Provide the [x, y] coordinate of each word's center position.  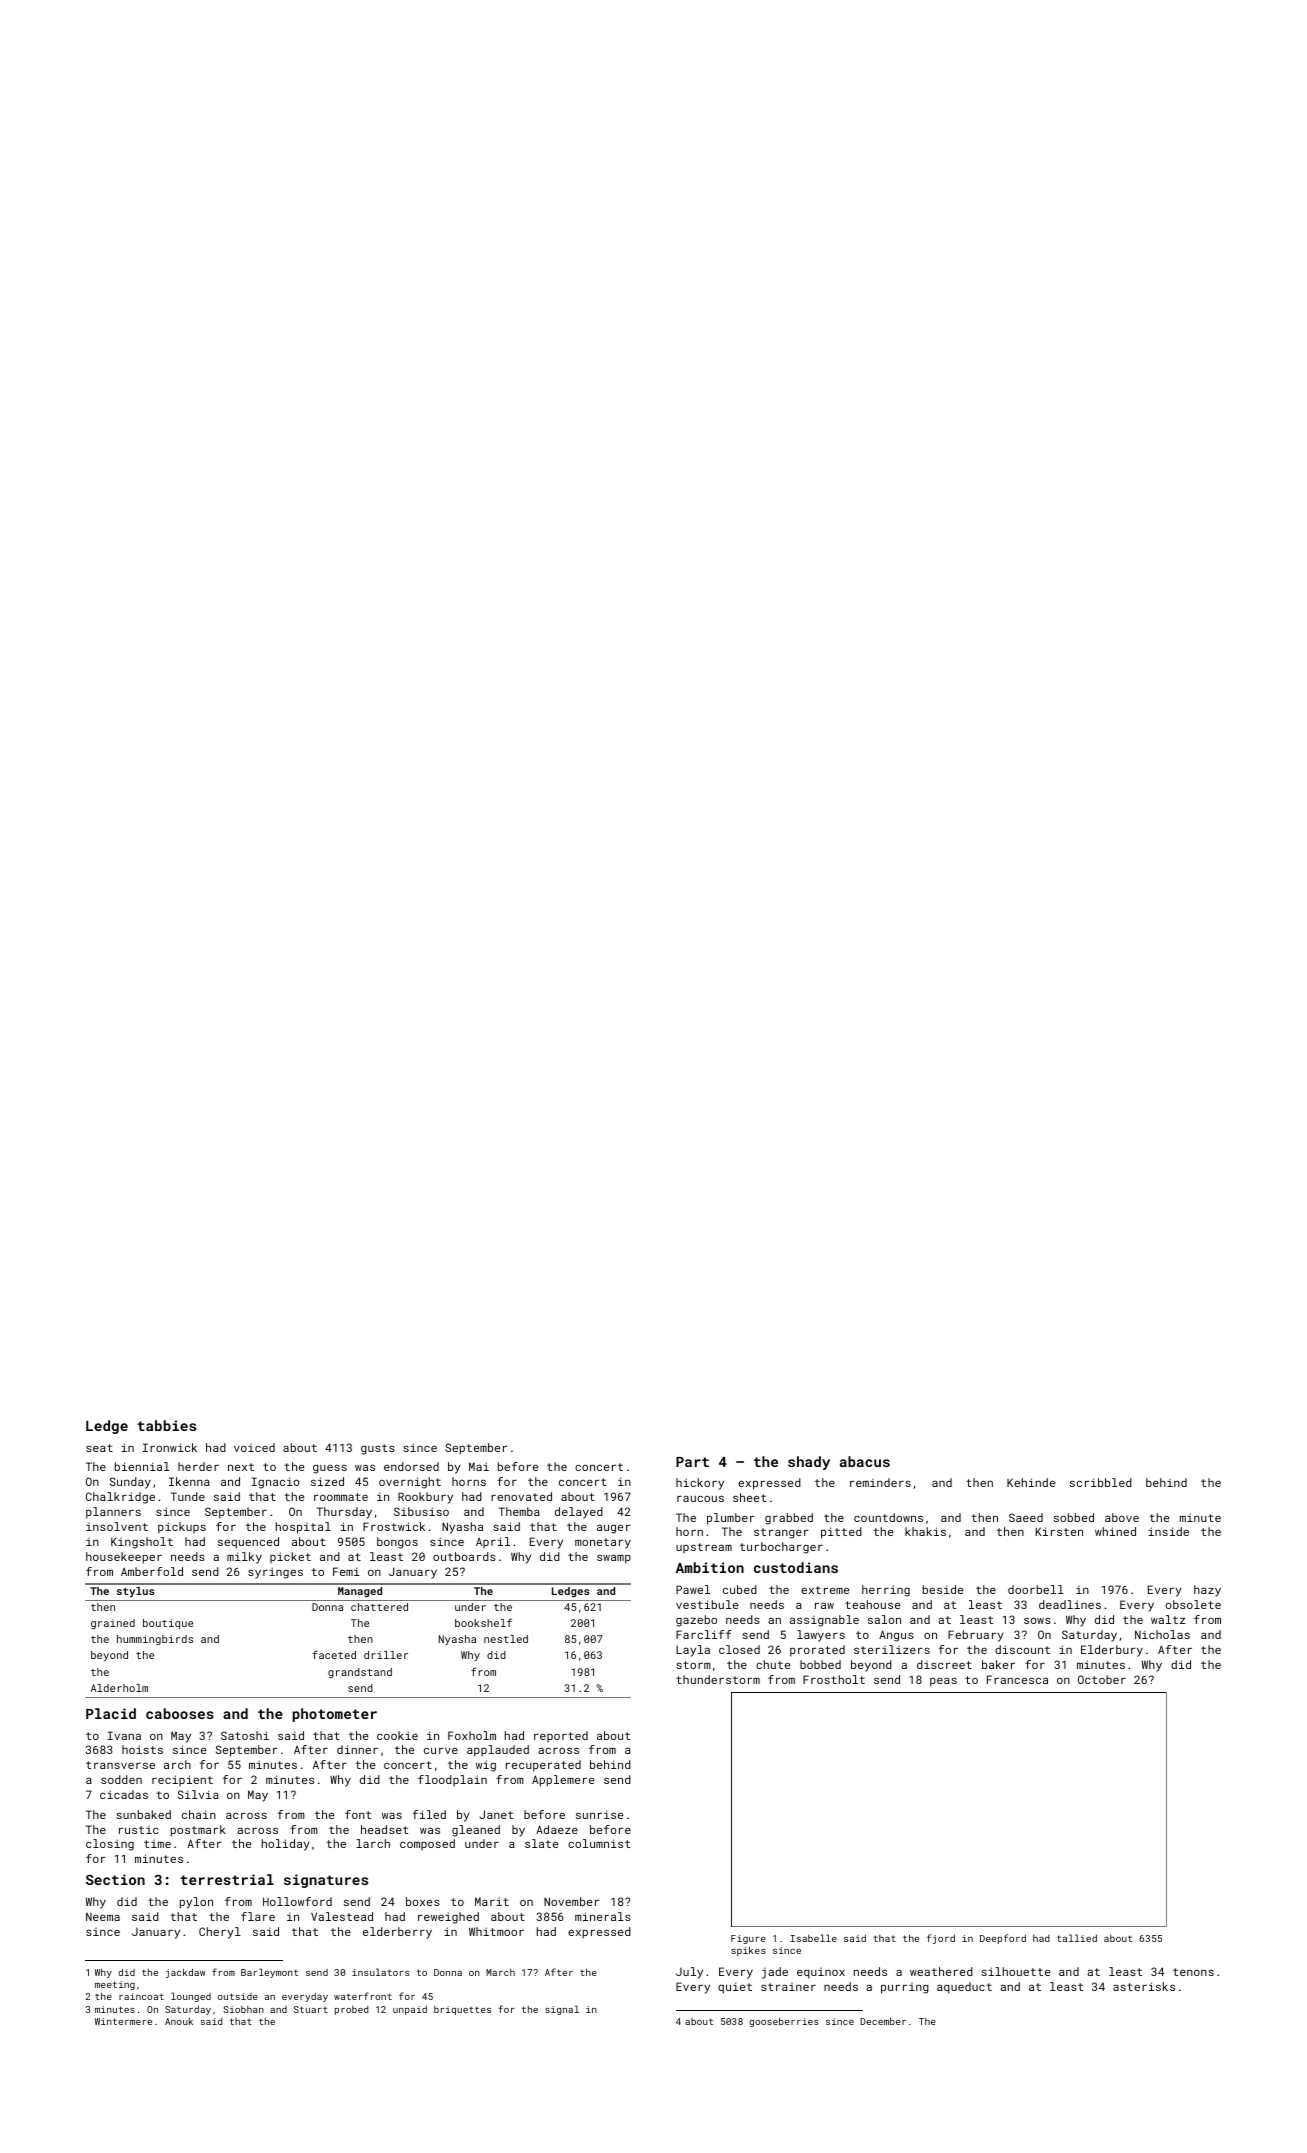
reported [561, 1736]
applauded [498, 1751]
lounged [191, 1997]
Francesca [1017, 1679]
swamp [614, 1559]
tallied [1077, 1938]
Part [692, 1462]
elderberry [397, 1933]
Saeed [1026, 1517]
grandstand [360, 1673]
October [1102, 1679]
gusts [378, 1449]
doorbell [1036, 1589]
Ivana [124, 1735]
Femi [346, 1571]
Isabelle [813, 1938]
